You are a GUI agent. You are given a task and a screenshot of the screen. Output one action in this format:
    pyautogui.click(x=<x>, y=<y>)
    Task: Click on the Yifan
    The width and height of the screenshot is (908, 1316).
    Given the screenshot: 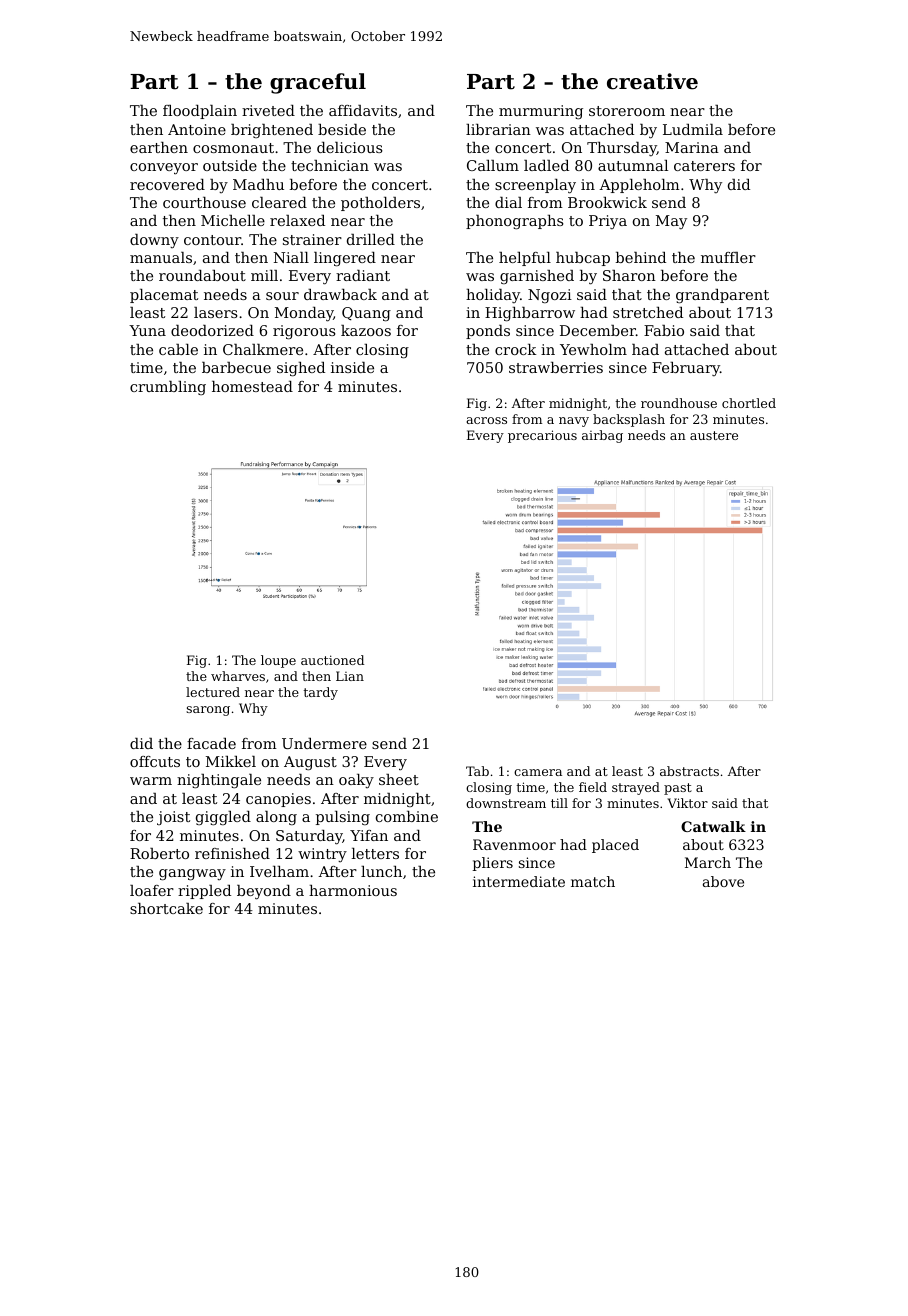 What is the action you would take?
    pyautogui.click(x=369, y=835)
